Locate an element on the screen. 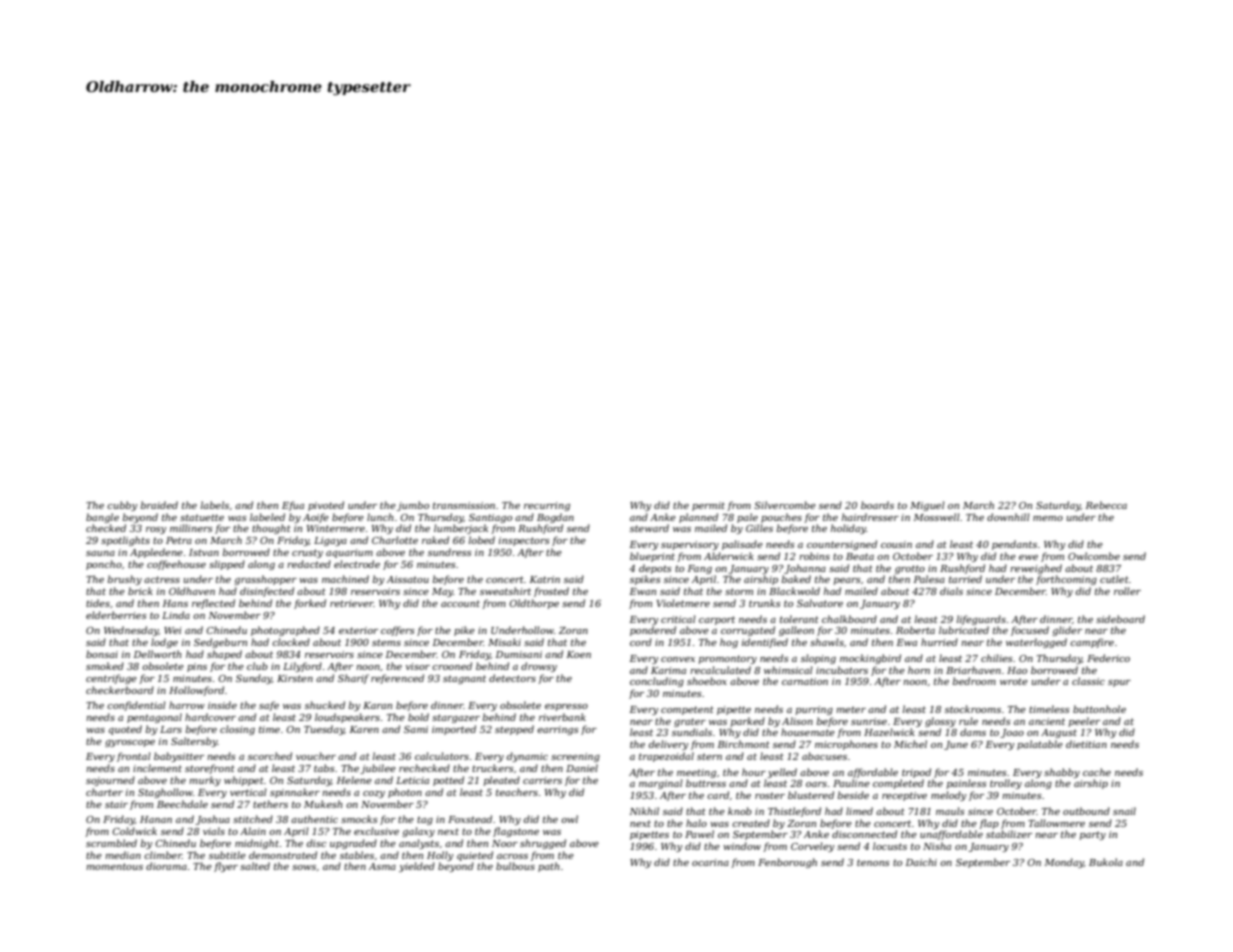 The height and width of the screenshot is (952, 1233). identified is located at coordinates (765, 643).
